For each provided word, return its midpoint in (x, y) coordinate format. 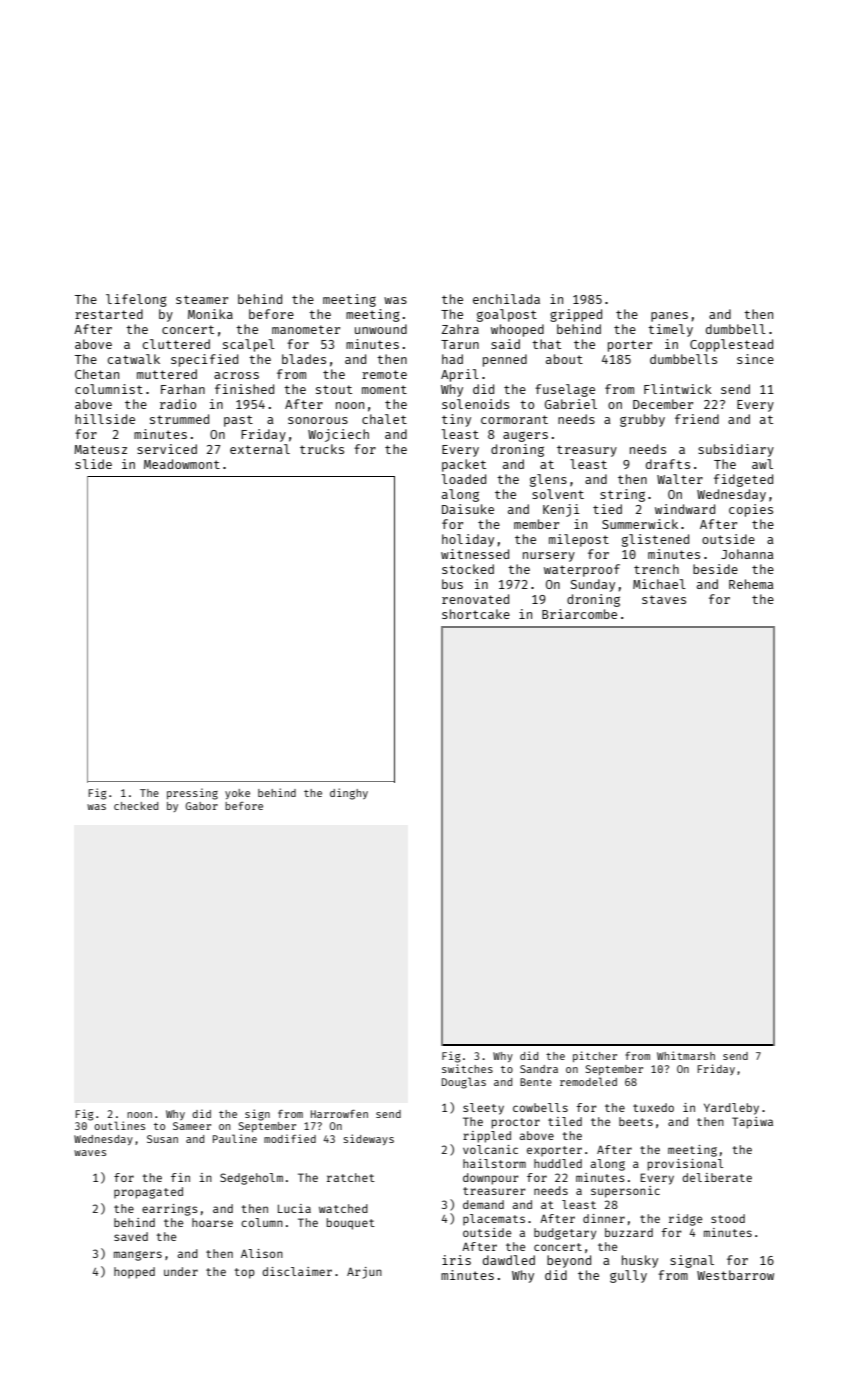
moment (384, 389)
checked (136, 806)
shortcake (476, 614)
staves (664, 599)
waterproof (582, 570)
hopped (134, 1273)
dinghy (349, 794)
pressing (192, 794)
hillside (105, 419)
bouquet (351, 1224)
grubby (642, 420)
